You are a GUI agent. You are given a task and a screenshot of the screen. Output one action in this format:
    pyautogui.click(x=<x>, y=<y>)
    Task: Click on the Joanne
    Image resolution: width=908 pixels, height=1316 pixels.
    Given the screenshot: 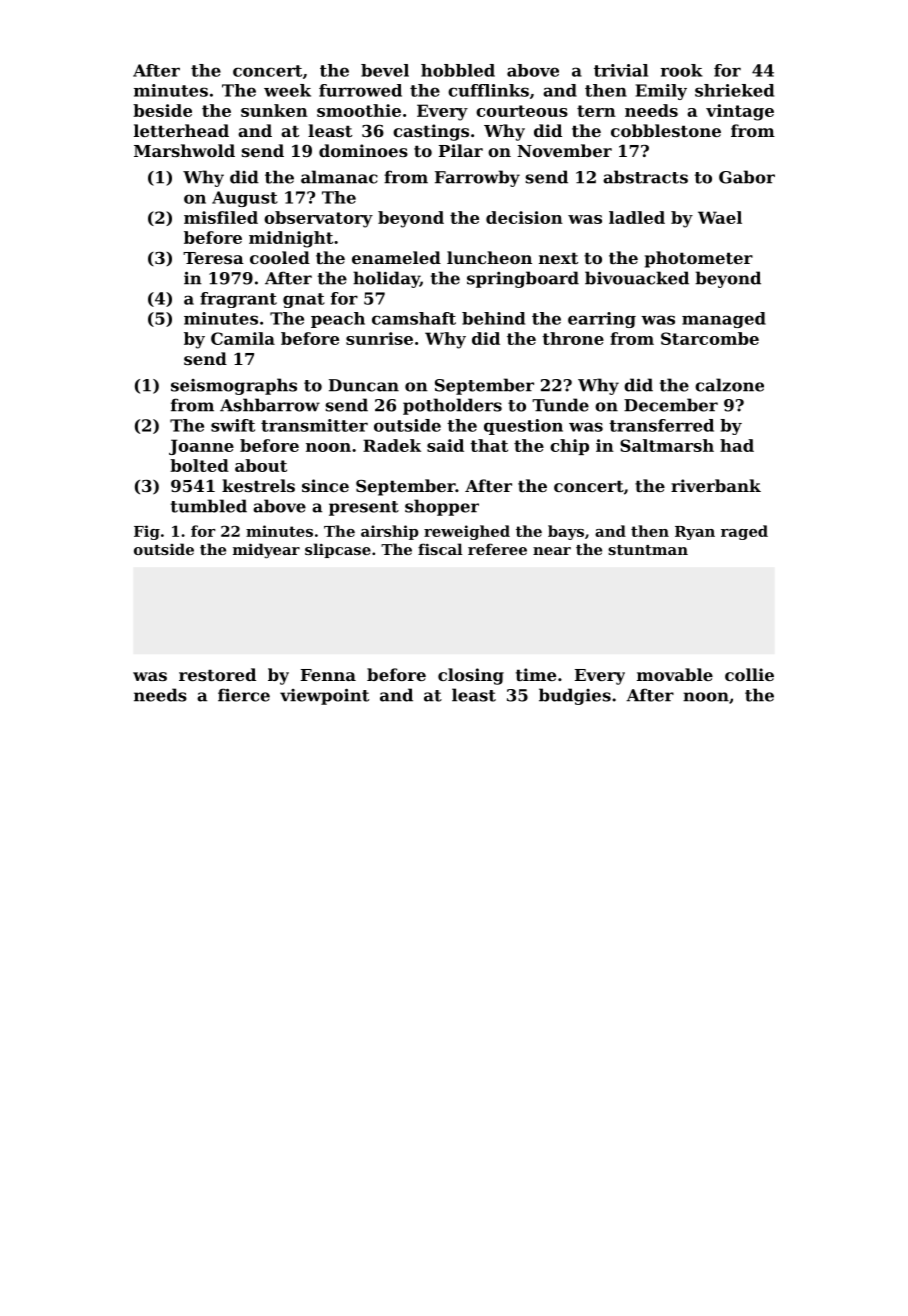 What is the action you would take?
    pyautogui.click(x=201, y=447)
